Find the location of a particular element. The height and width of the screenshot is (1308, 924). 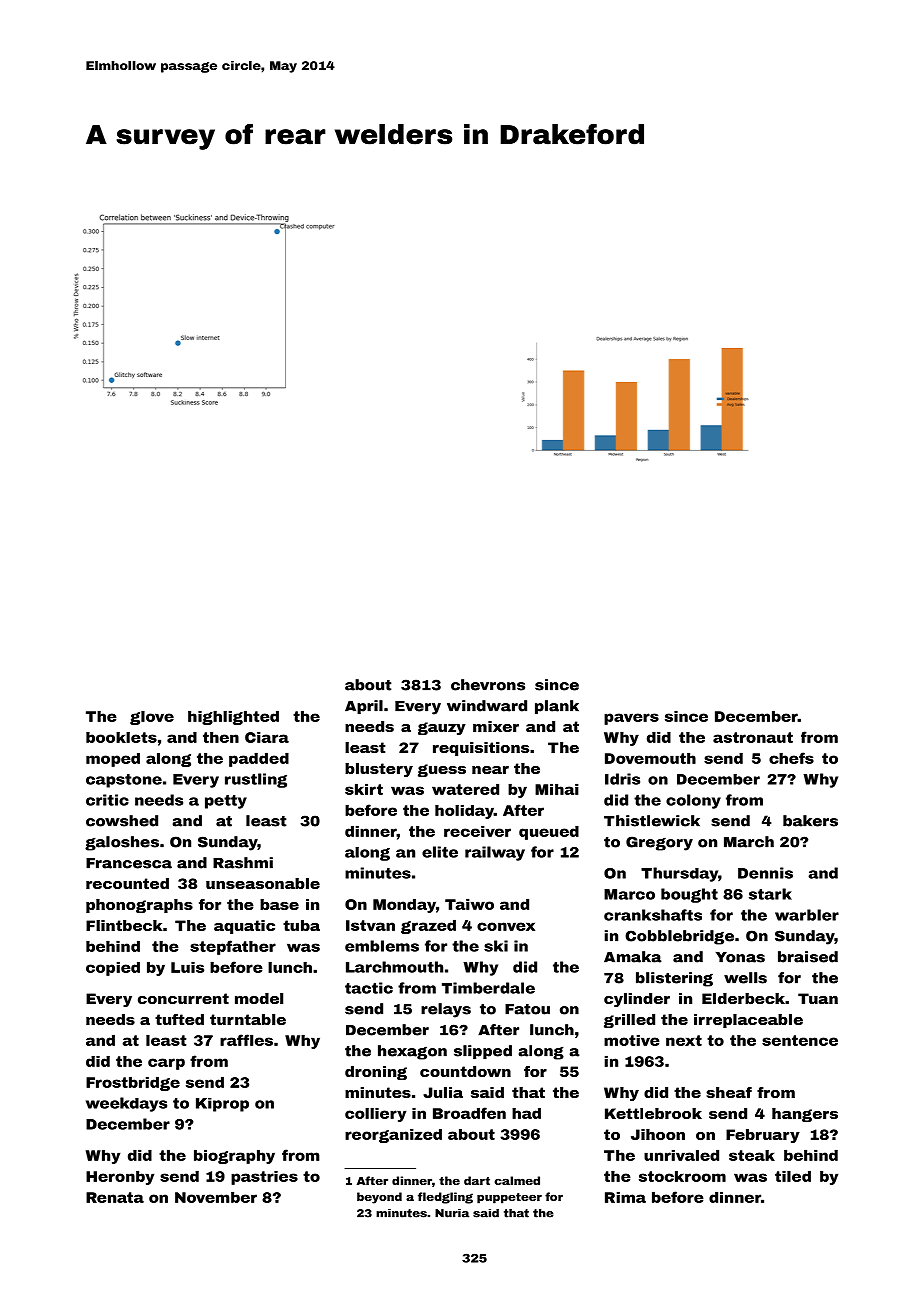

elite is located at coordinates (440, 852).
